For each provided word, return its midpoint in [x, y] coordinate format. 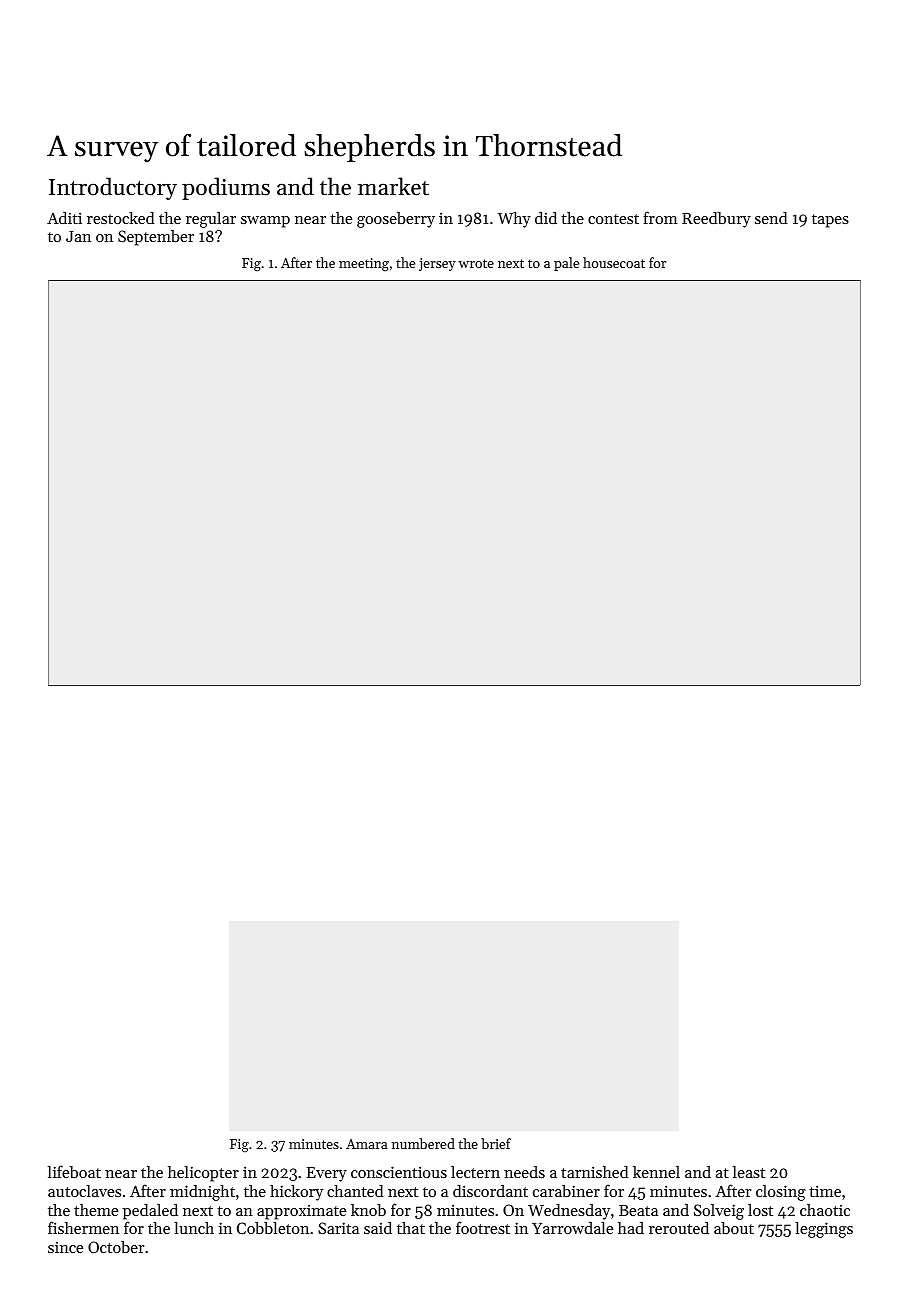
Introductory [113, 188]
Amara [367, 1144]
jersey [437, 264]
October [116, 1247]
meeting [364, 265]
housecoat [614, 262]
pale [566, 264]
